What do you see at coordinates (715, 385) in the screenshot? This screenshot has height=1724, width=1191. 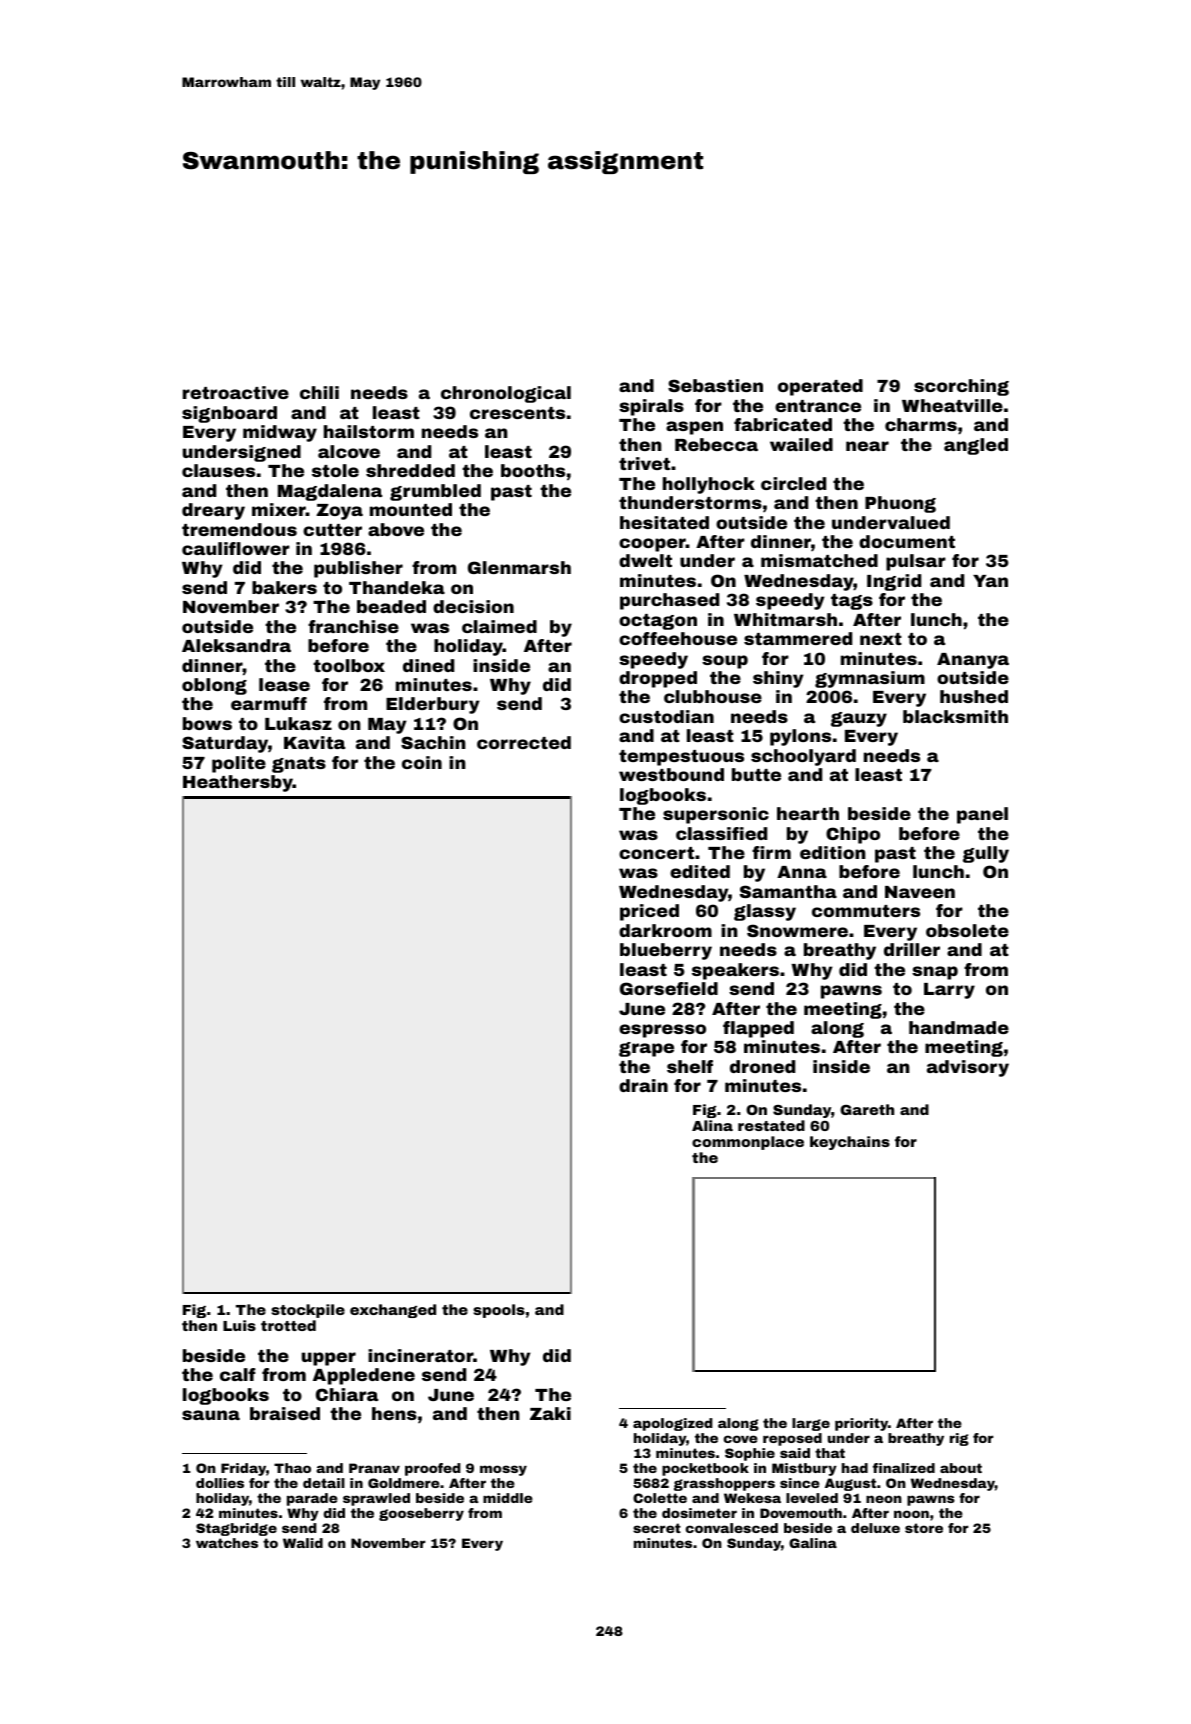 I see `Sebastien` at bounding box center [715, 385].
